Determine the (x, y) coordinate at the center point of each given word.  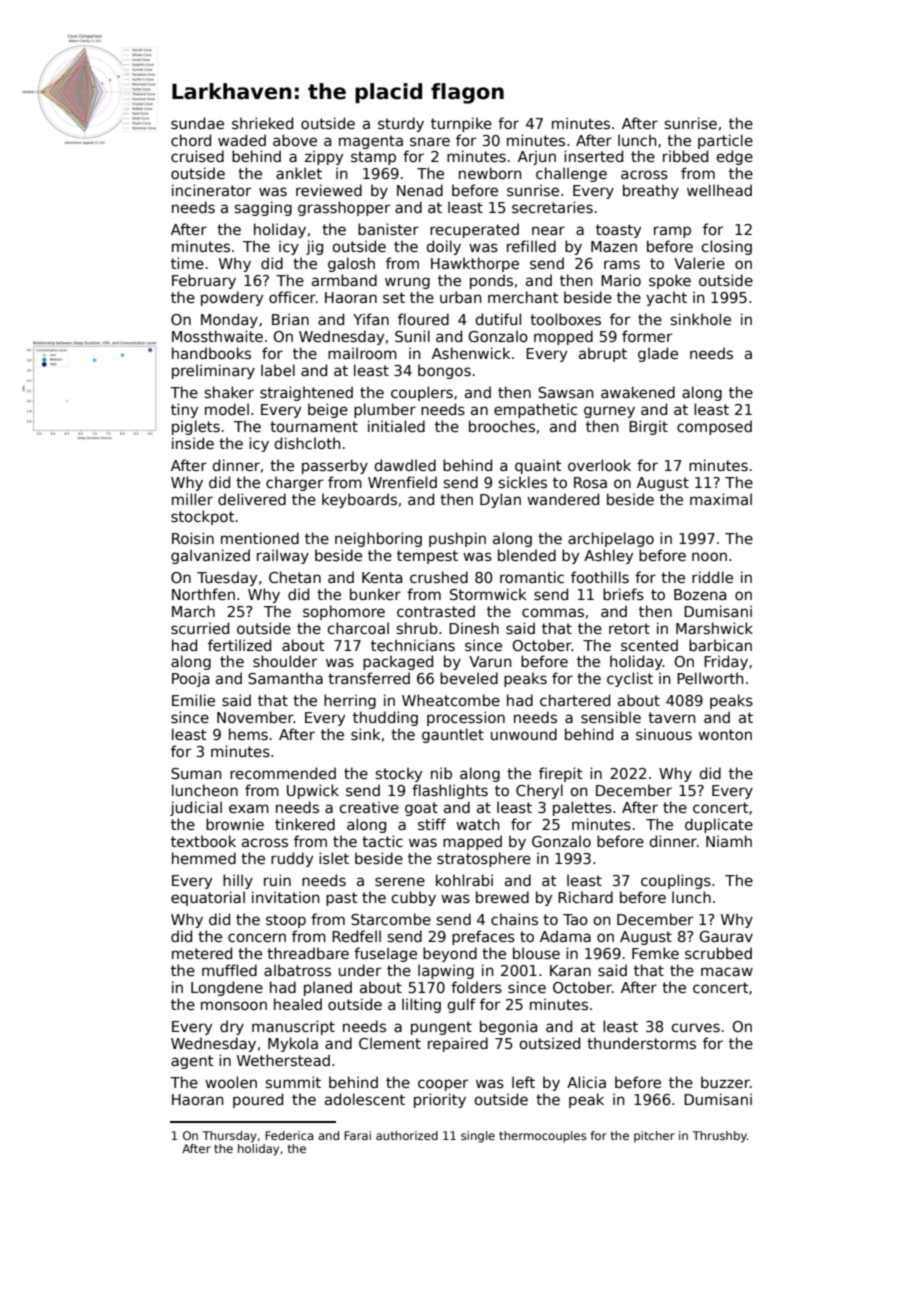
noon (709, 556)
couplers (422, 393)
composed (714, 427)
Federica (289, 1135)
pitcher (654, 1137)
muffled (229, 970)
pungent (441, 1028)
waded (242, 140)
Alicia (586, 1082)
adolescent (365, 1099)
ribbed (685, 156)
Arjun (537, 157)
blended (527, 555)
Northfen (203, 594)
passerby (335, 466)
